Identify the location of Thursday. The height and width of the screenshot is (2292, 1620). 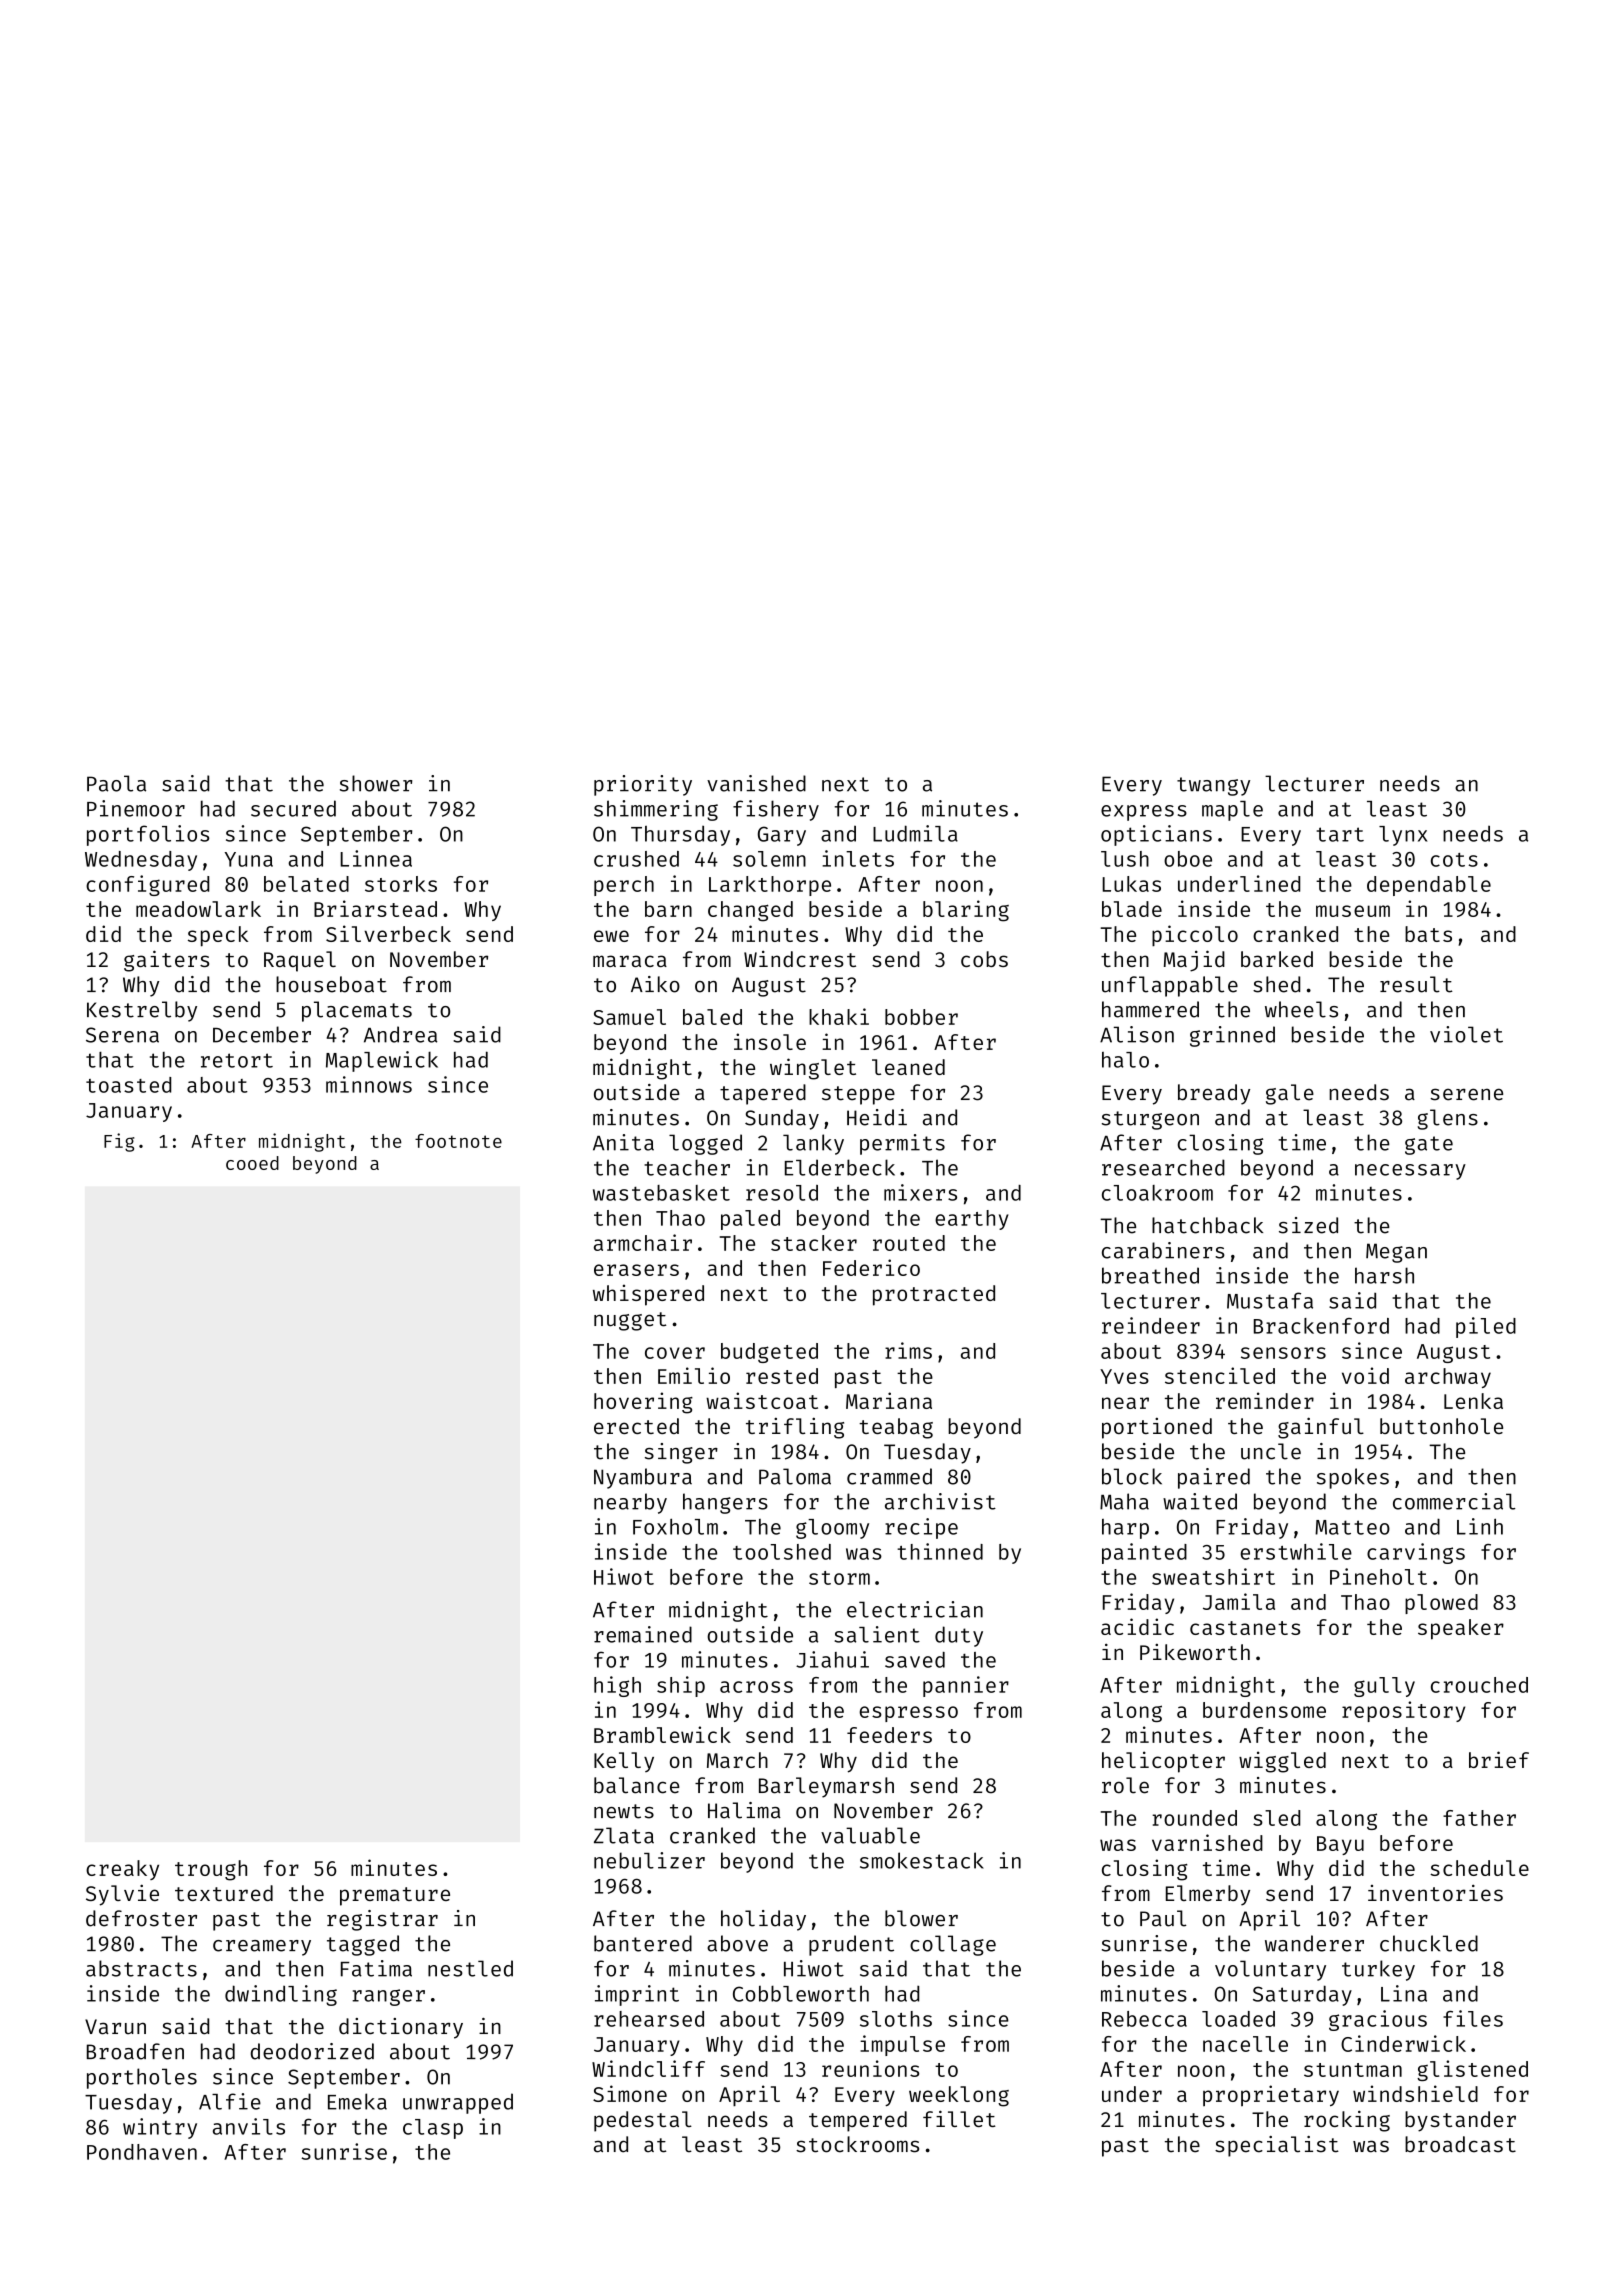
(680, 836).
